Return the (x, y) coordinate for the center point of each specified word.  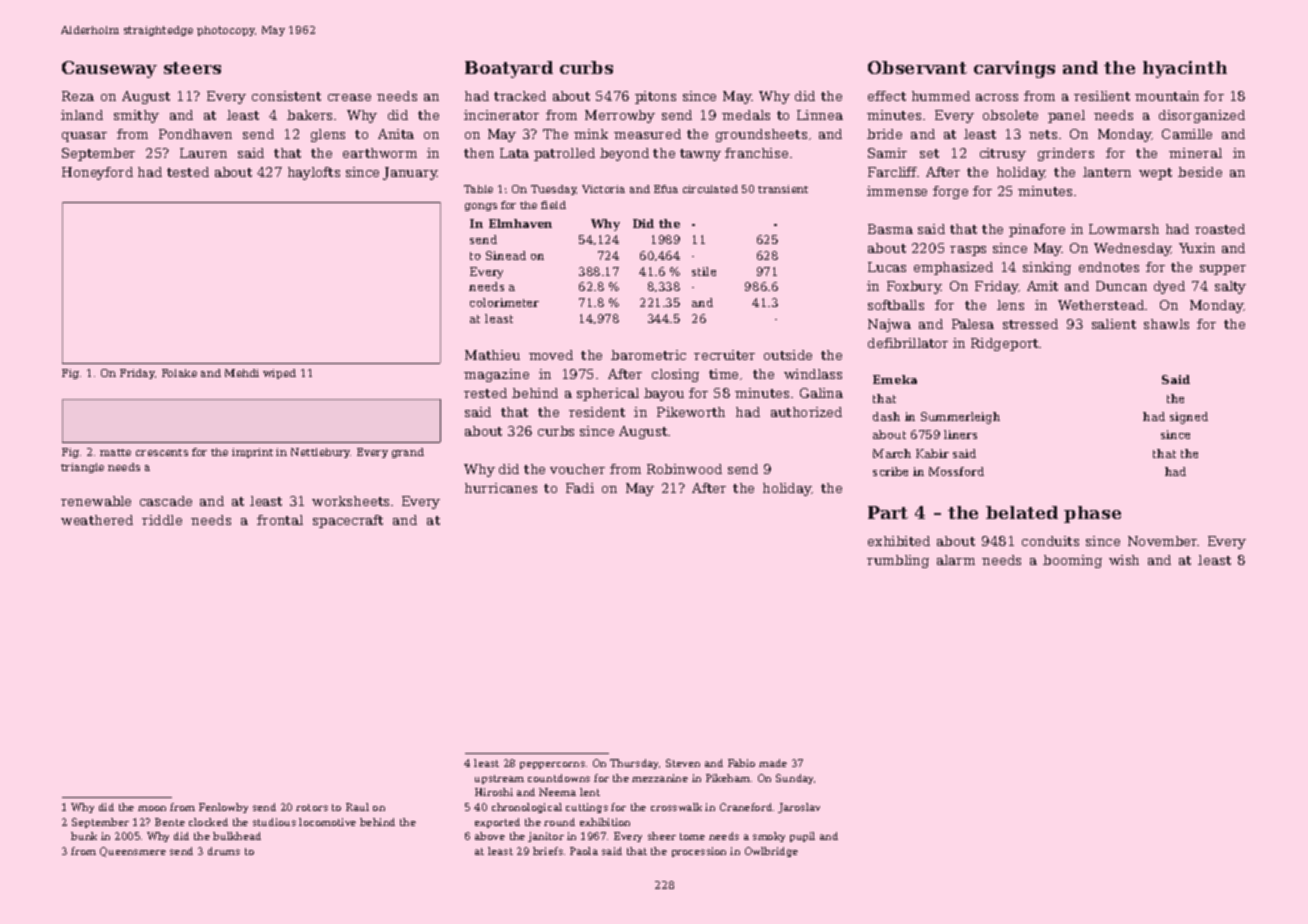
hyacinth (1185, 69)
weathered (97, 520)
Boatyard (509, 69)
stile (704, 271)
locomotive (327, 822)
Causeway (109, 69)
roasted (1220, 229)
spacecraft (348, 521)
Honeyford (97, 173)
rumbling (898, 561)
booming (1072, 561)
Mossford (956, 471)
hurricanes (501, 488)
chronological (527, 808)
